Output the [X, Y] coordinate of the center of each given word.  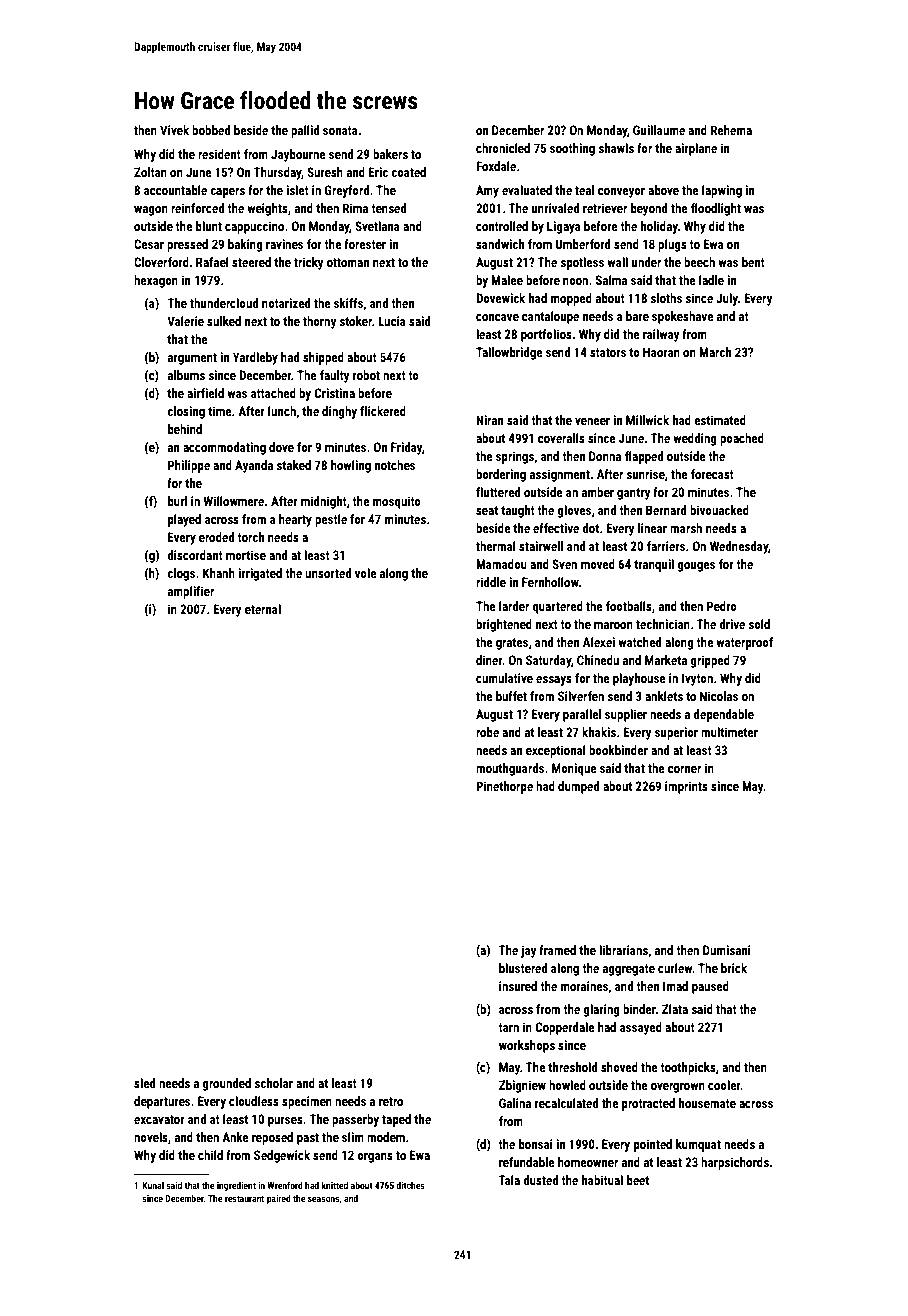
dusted [540, 1180]
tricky [309, 263]
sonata [340, 130]
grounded [226, 1084]
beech [699, 262]
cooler [724, 1085]
